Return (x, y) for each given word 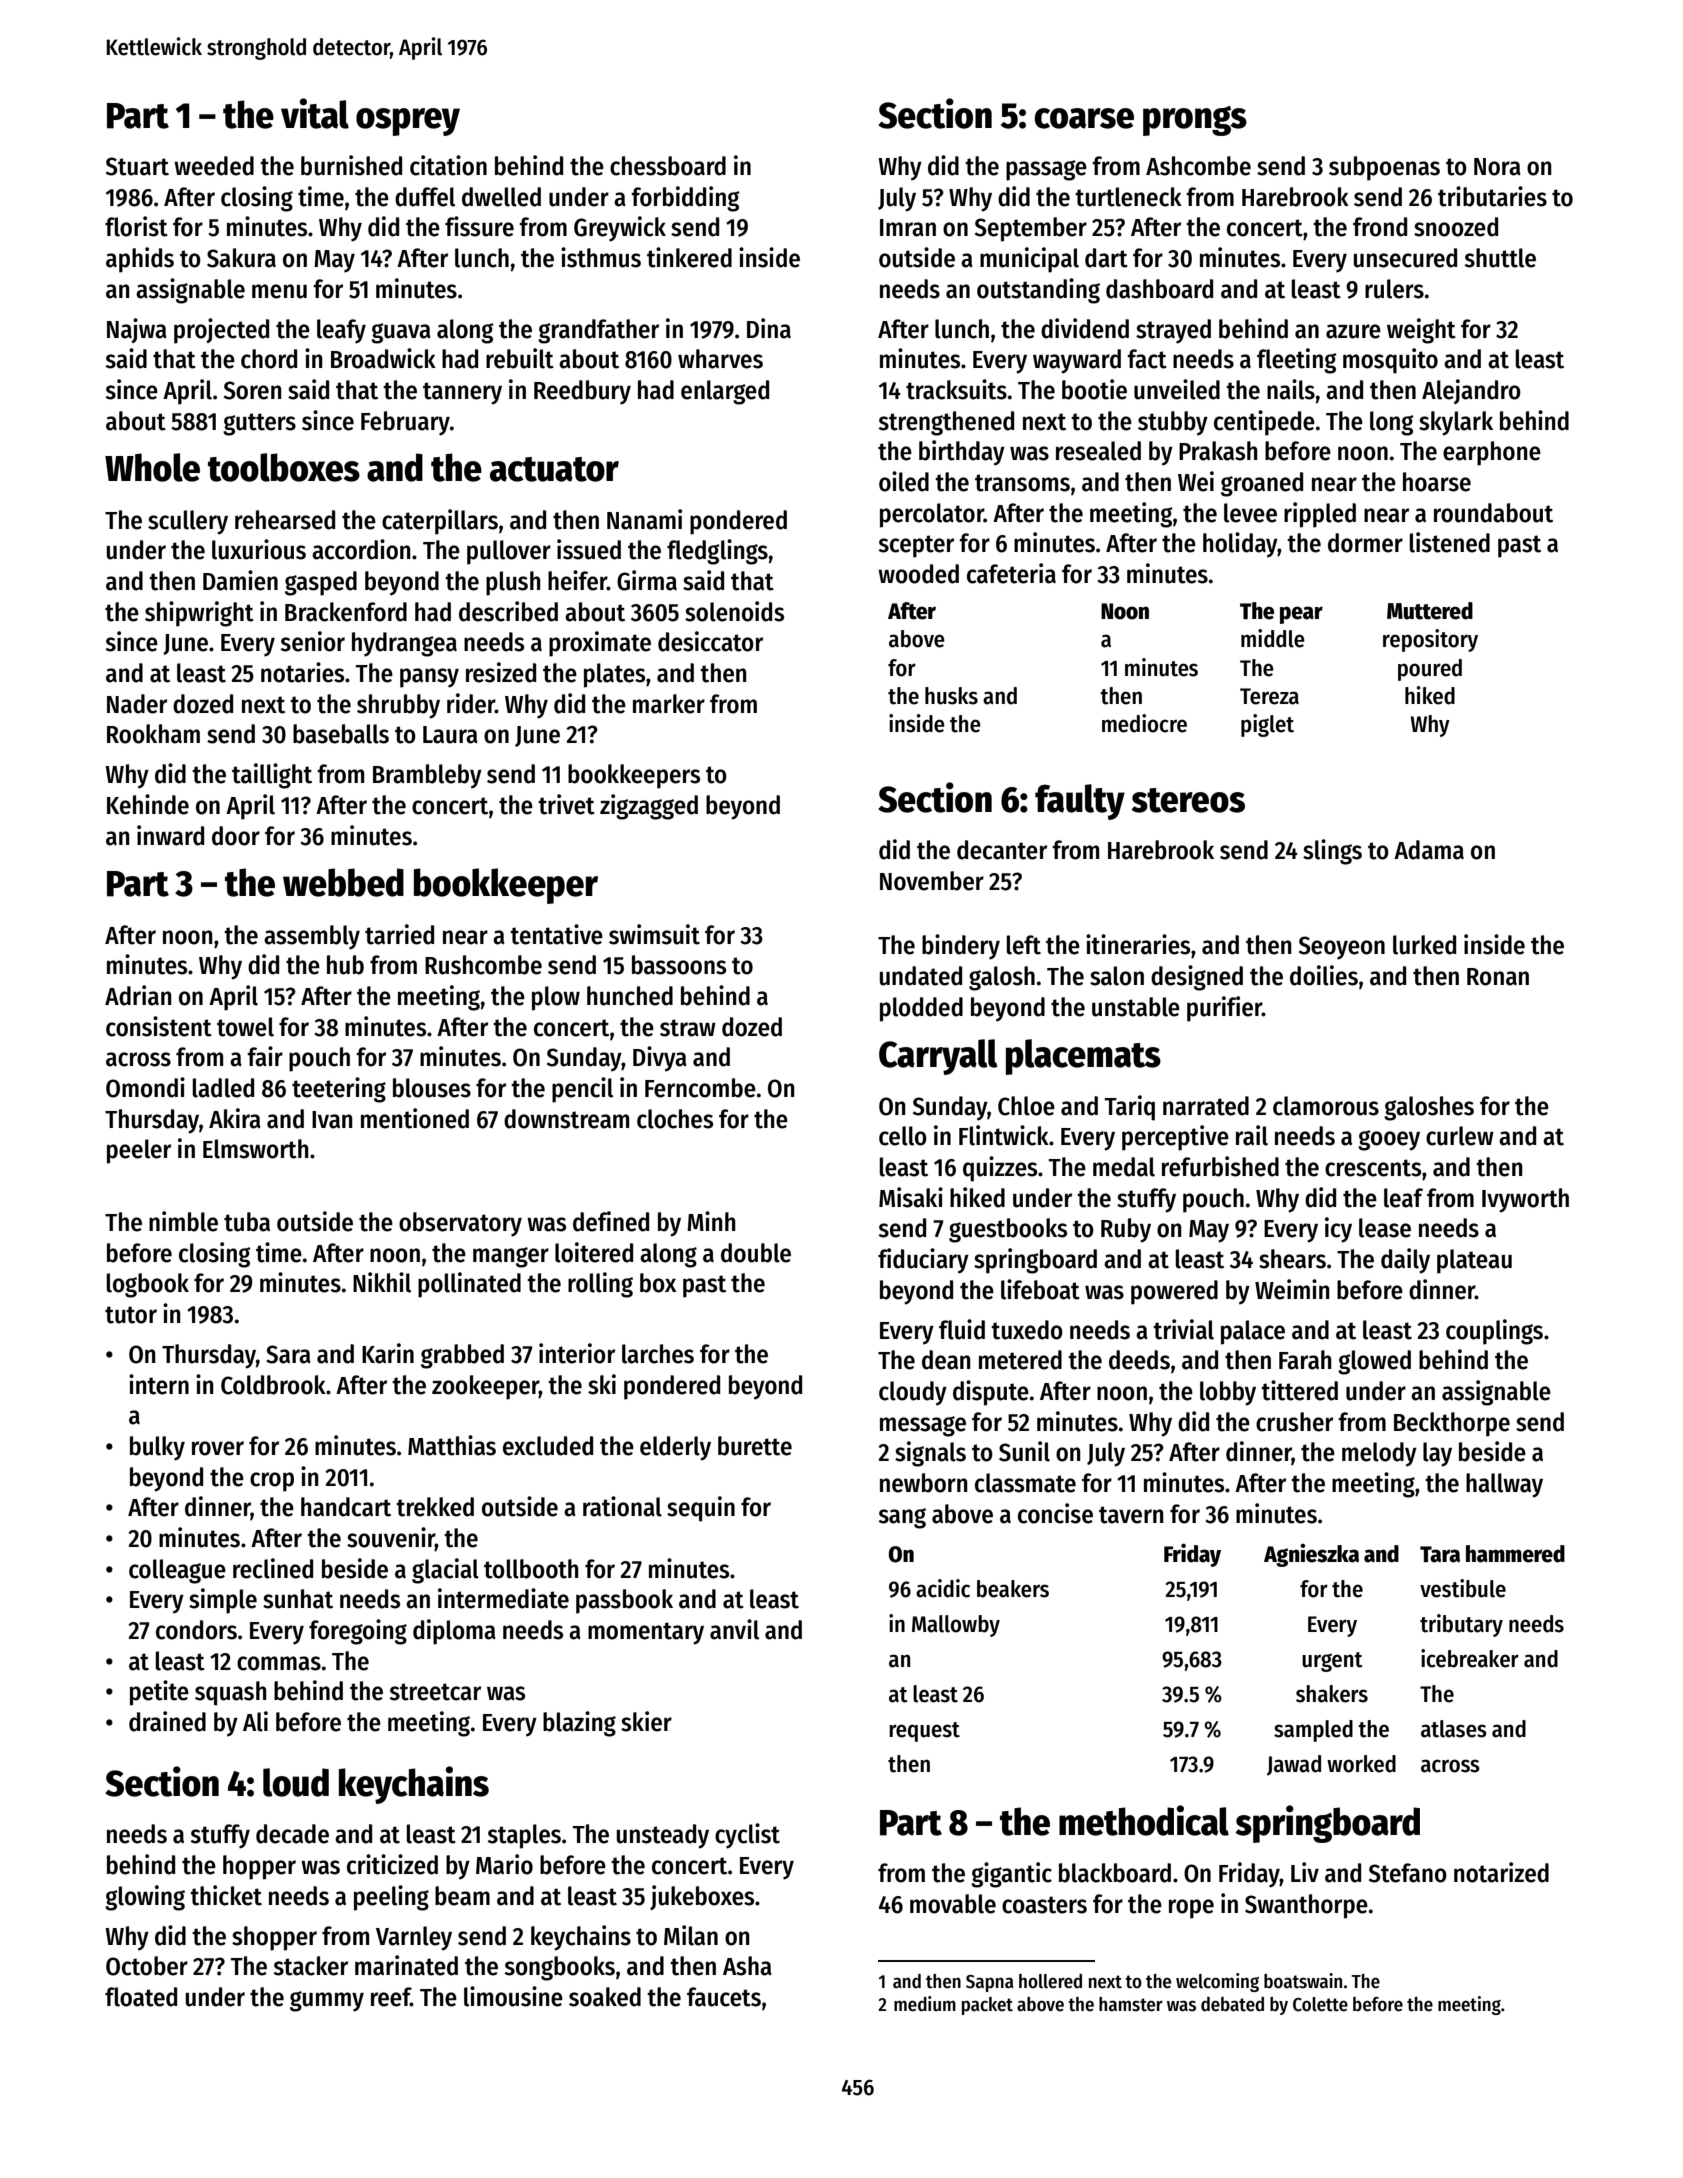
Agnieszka (1311, 1555)
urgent (1332, 1662)
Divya (660, 1059)
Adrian (138, 995)
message (923, 1426)
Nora (1497, 167)
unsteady (663, 1836)
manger (511, 1257)
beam (462, 1896)
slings (1332, 852)
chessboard (668, 166)
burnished (351, 165)
